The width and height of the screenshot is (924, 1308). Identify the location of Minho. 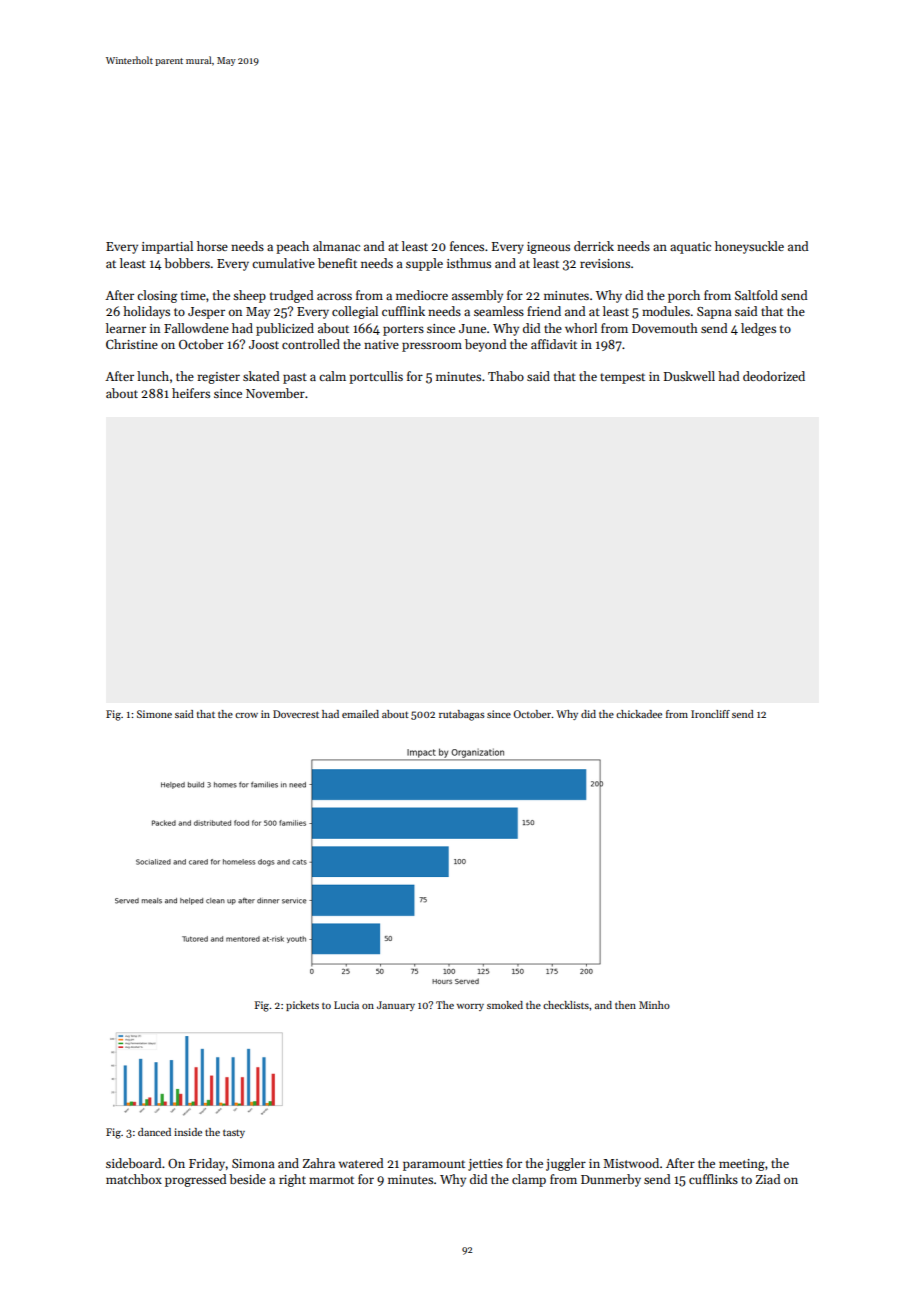
(654, 1005).
